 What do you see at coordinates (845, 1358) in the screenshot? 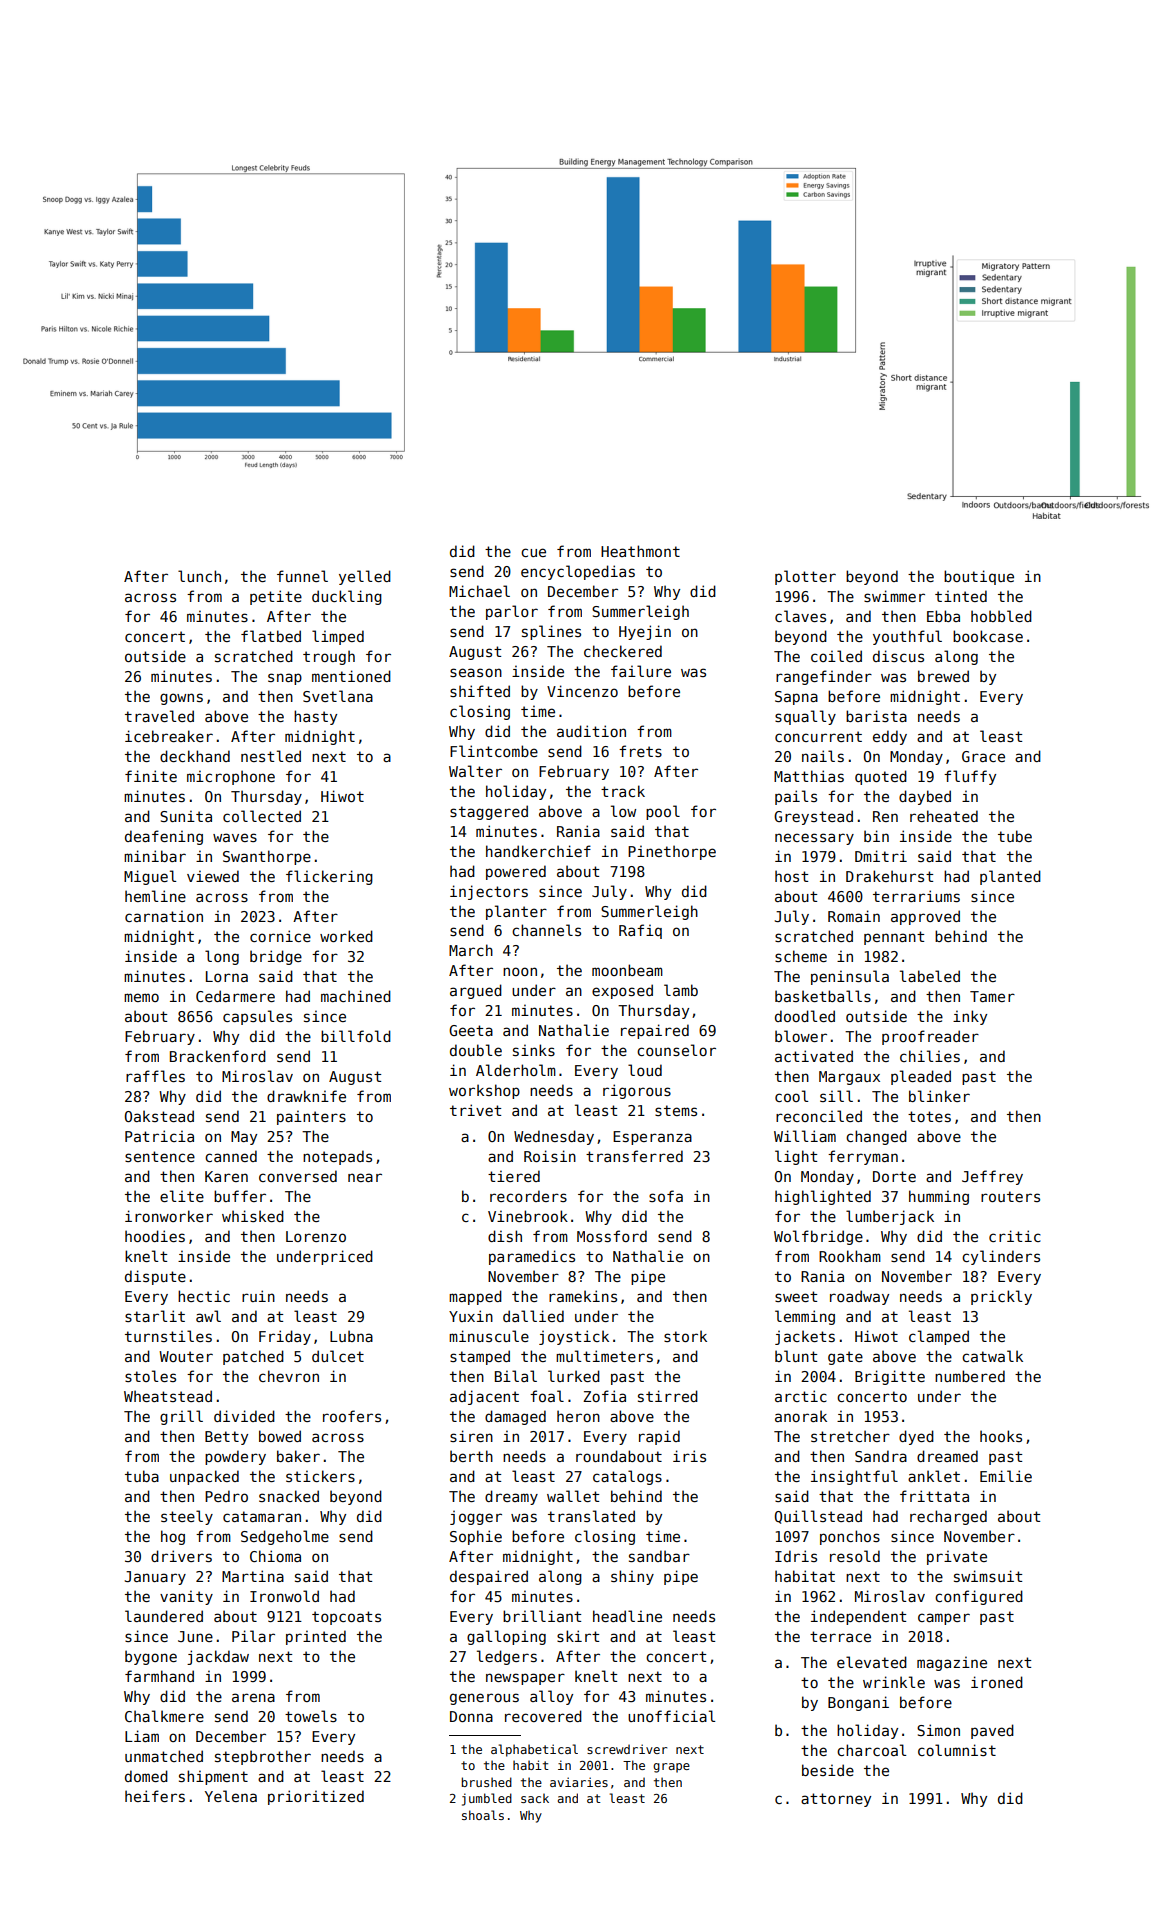
I see `gate` at bounding box center [845, 1358].
